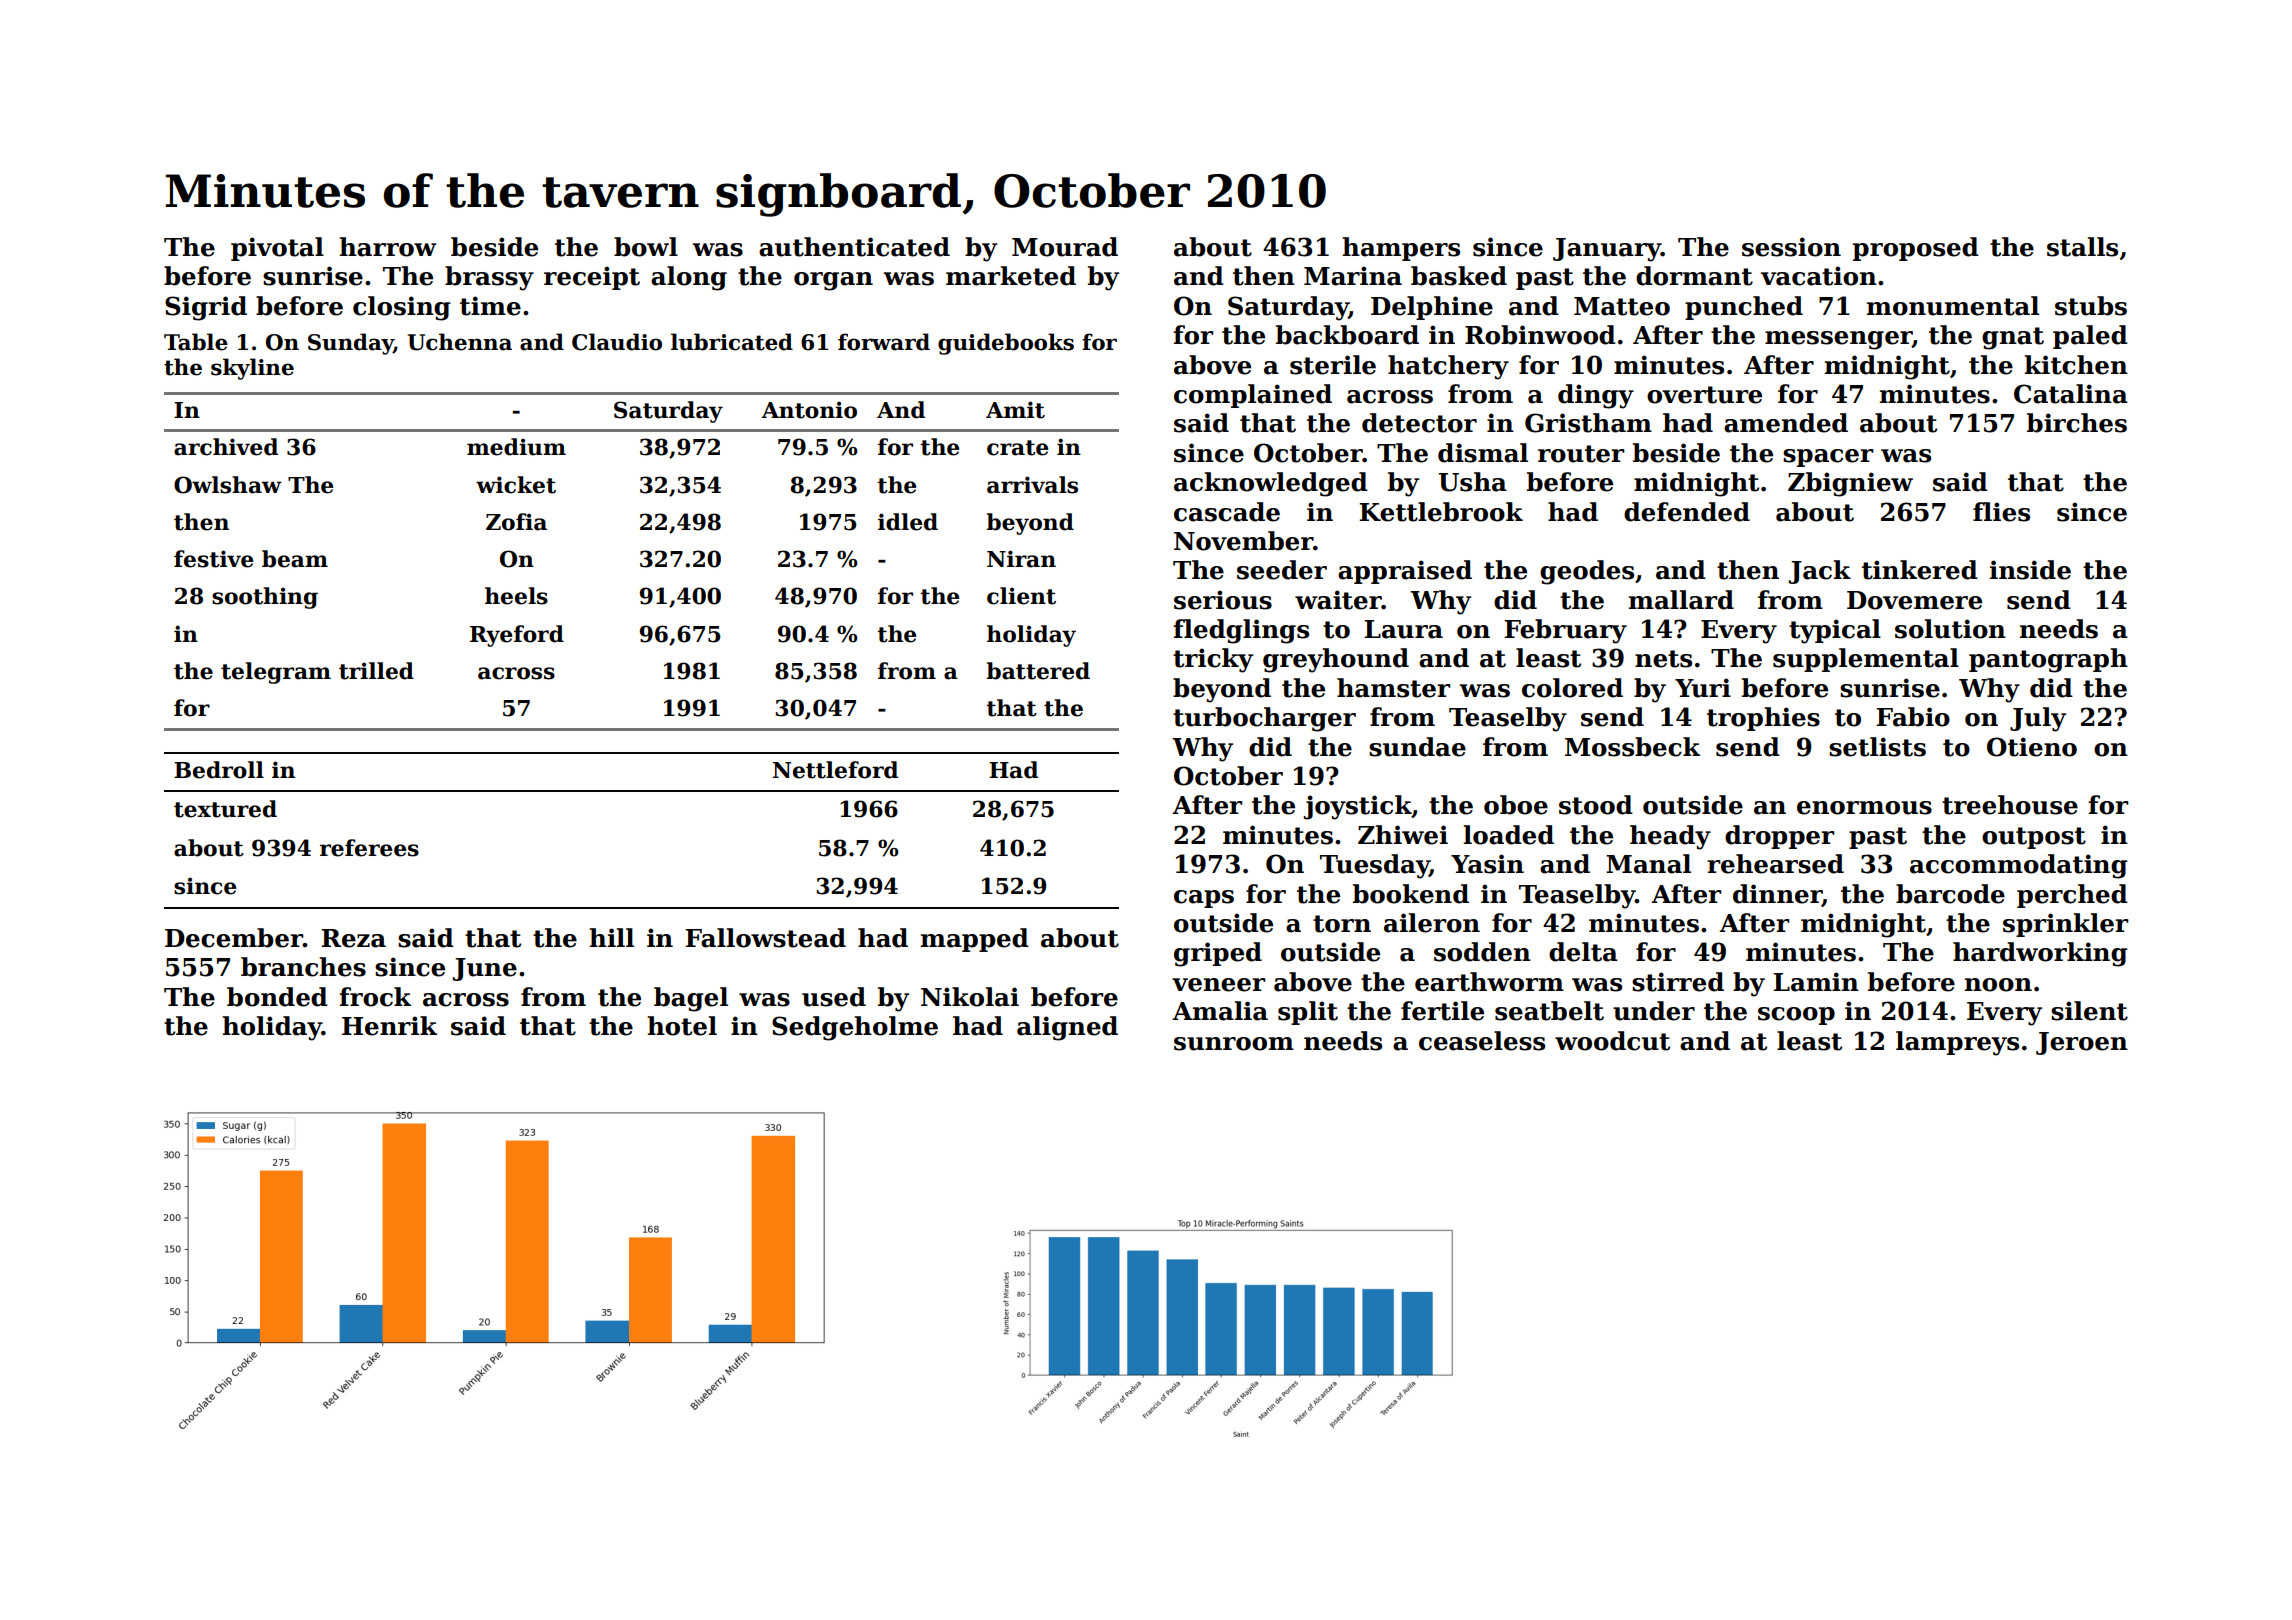 The width and height of the screenshot is (2292, 1620). I want to click on flies, so click(2001, 512).
